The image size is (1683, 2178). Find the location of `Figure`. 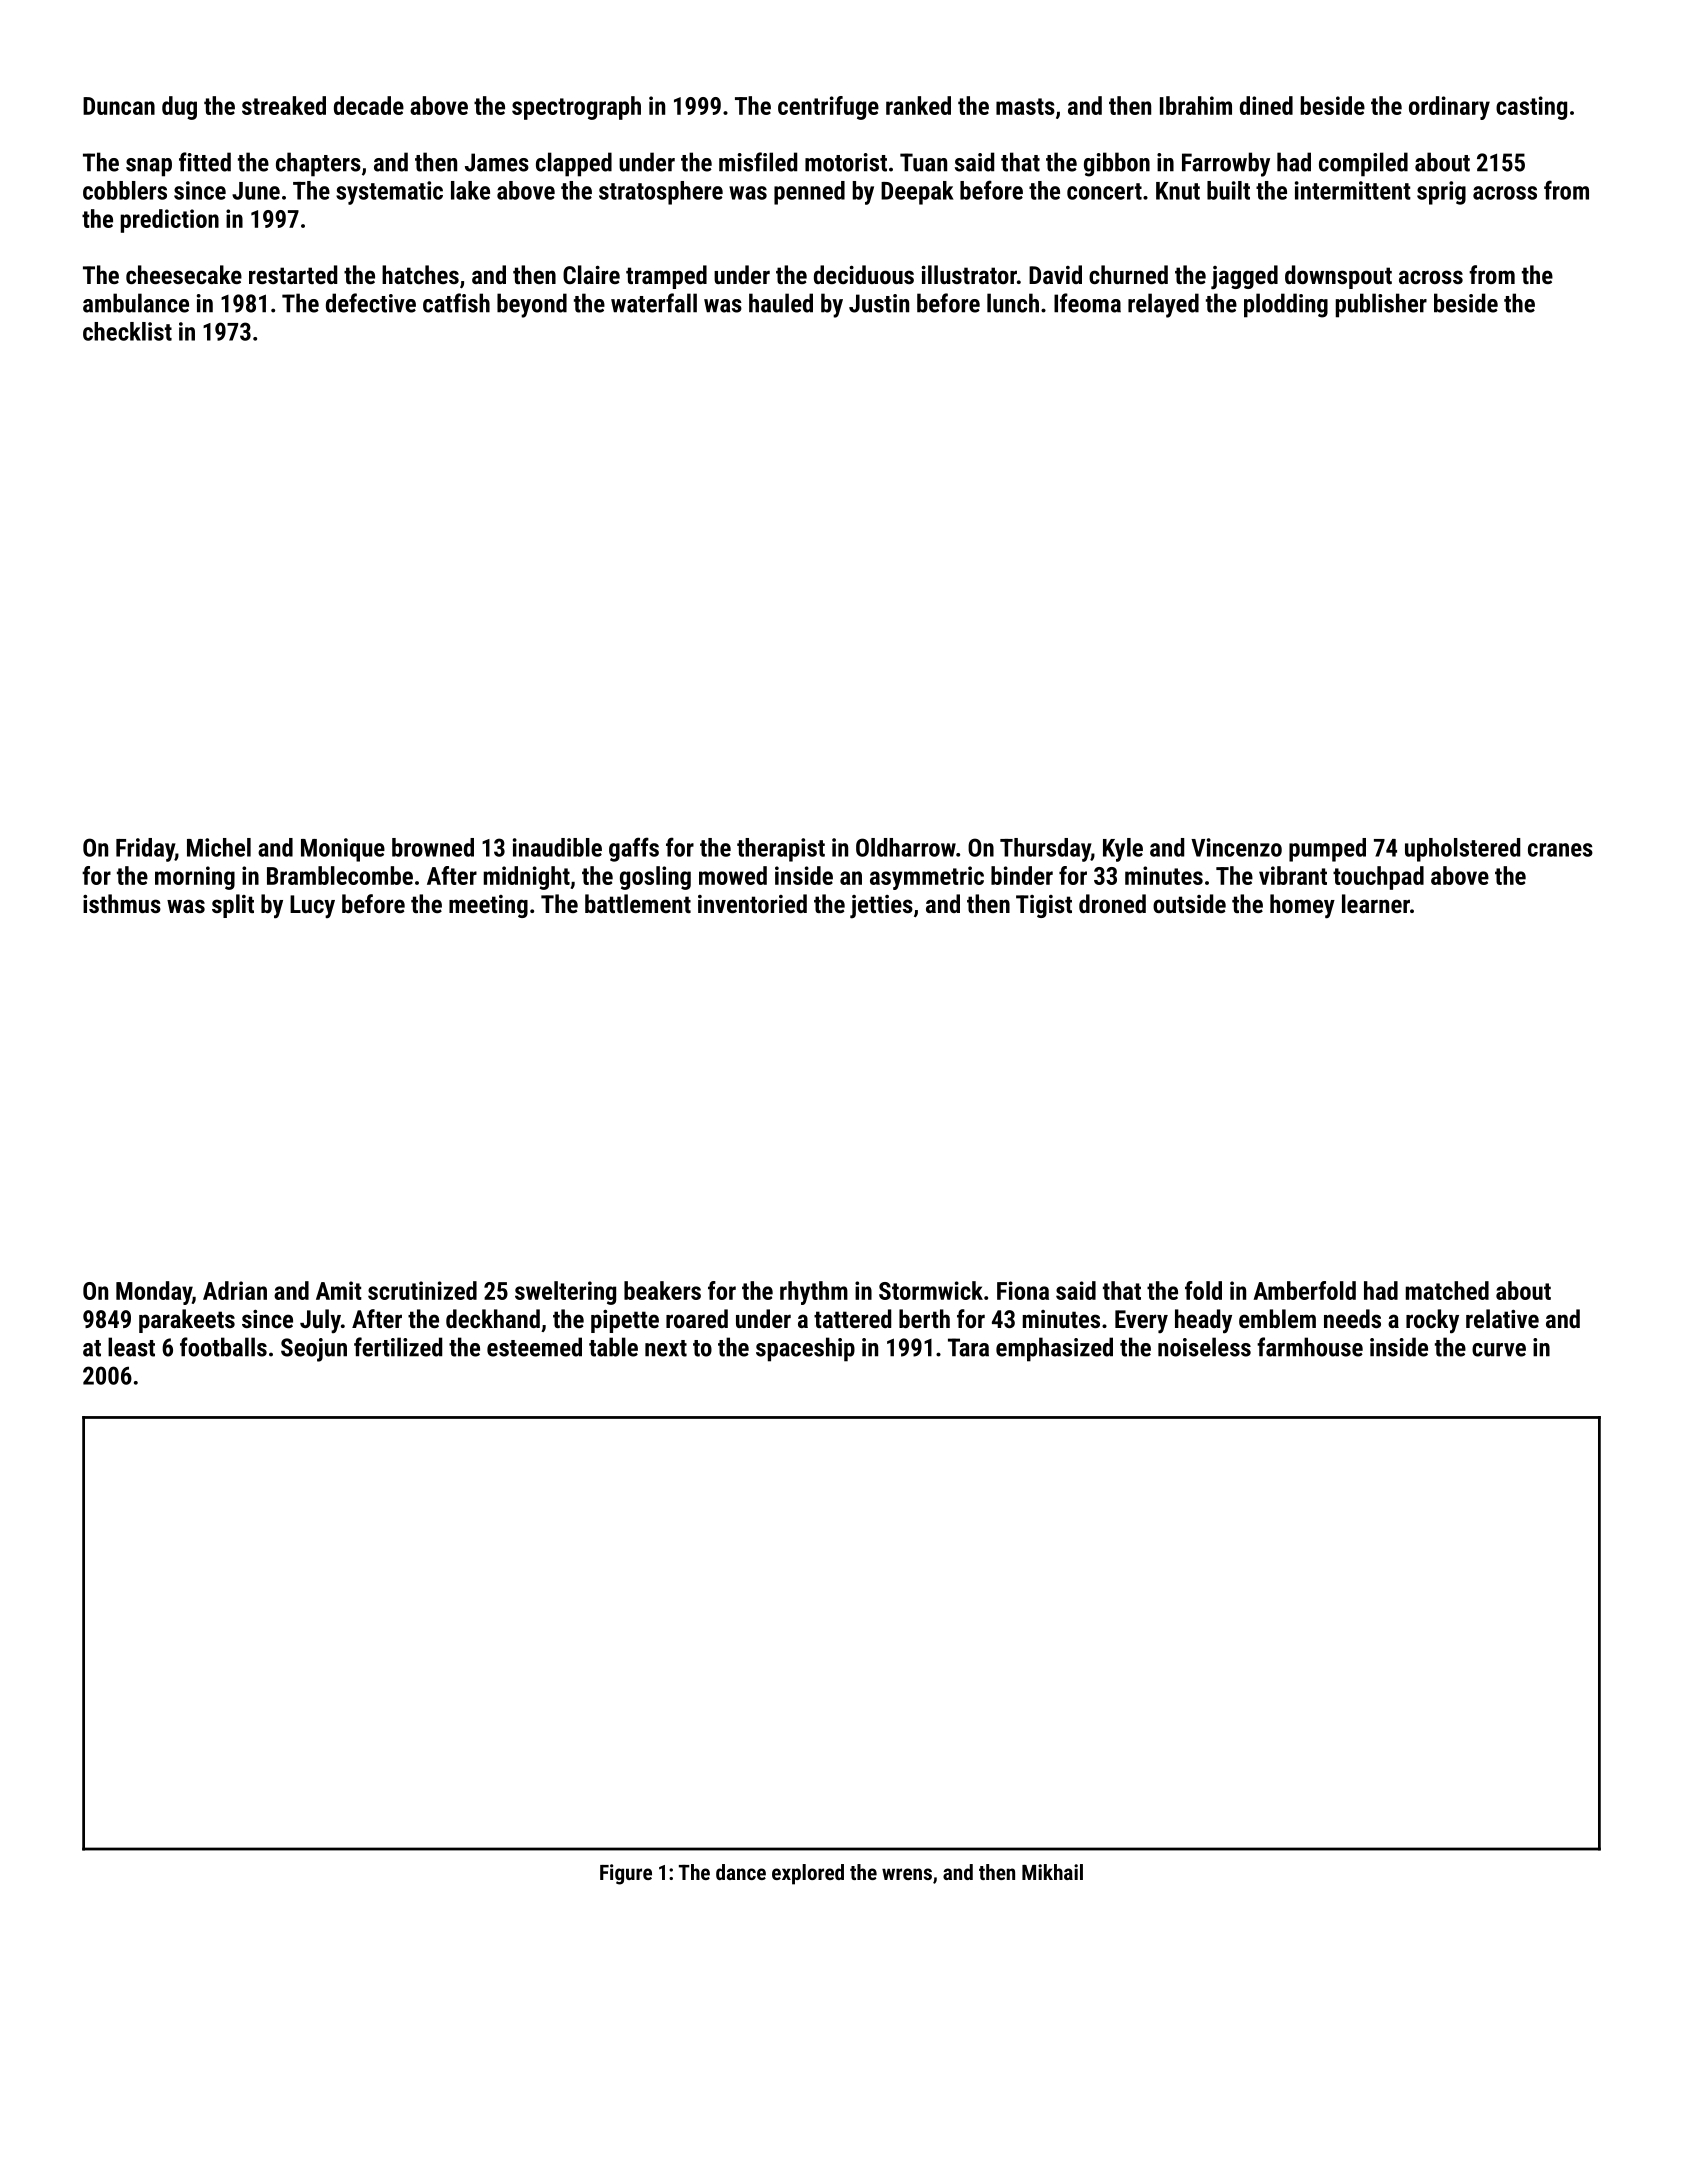

Figure is located at coordinates (626, 1874).
